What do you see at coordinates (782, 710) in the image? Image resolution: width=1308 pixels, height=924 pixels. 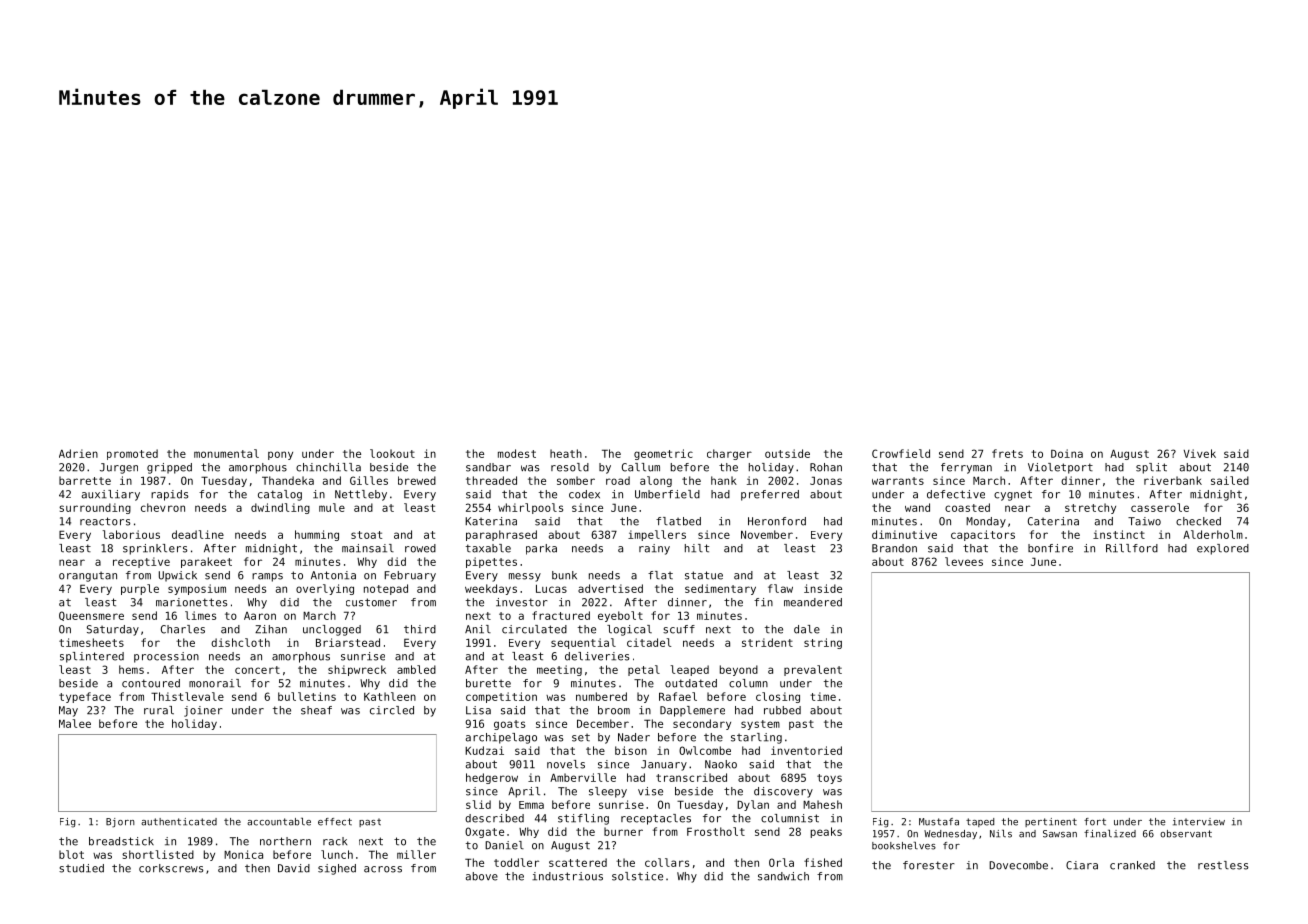 I see `rubbed` at bounding box center [782, 710].
